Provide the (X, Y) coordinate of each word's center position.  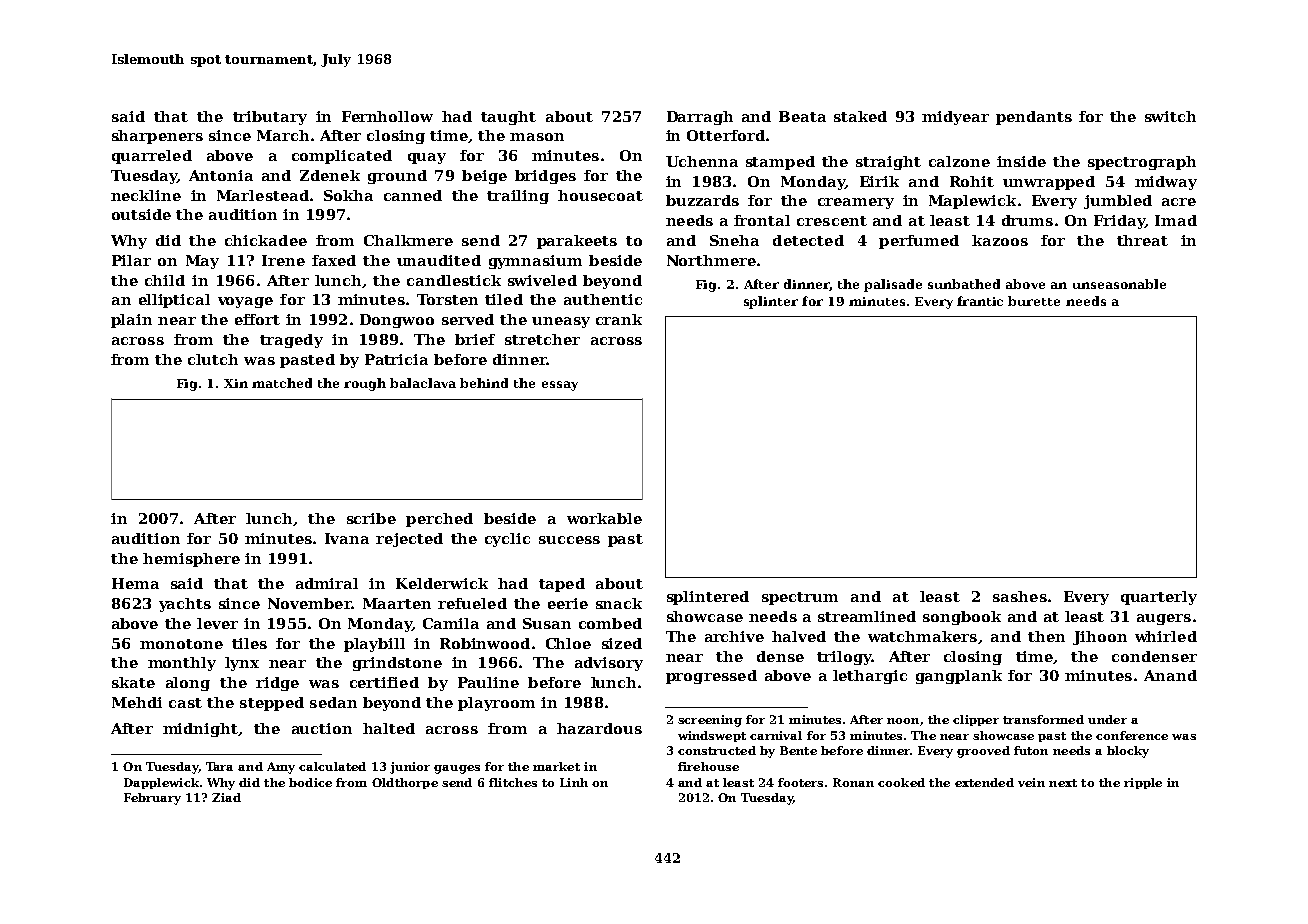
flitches (513, 782)
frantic (980, 301)
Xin (236, 383)
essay (560, 386)
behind (484, 383)
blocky (1128, 752)
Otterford (726, 135)
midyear (955, 118)
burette (1034, 301)
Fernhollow (387, 116)
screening (710, 721)
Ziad (226, 797)
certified (384, 682)
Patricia (396, 359)
